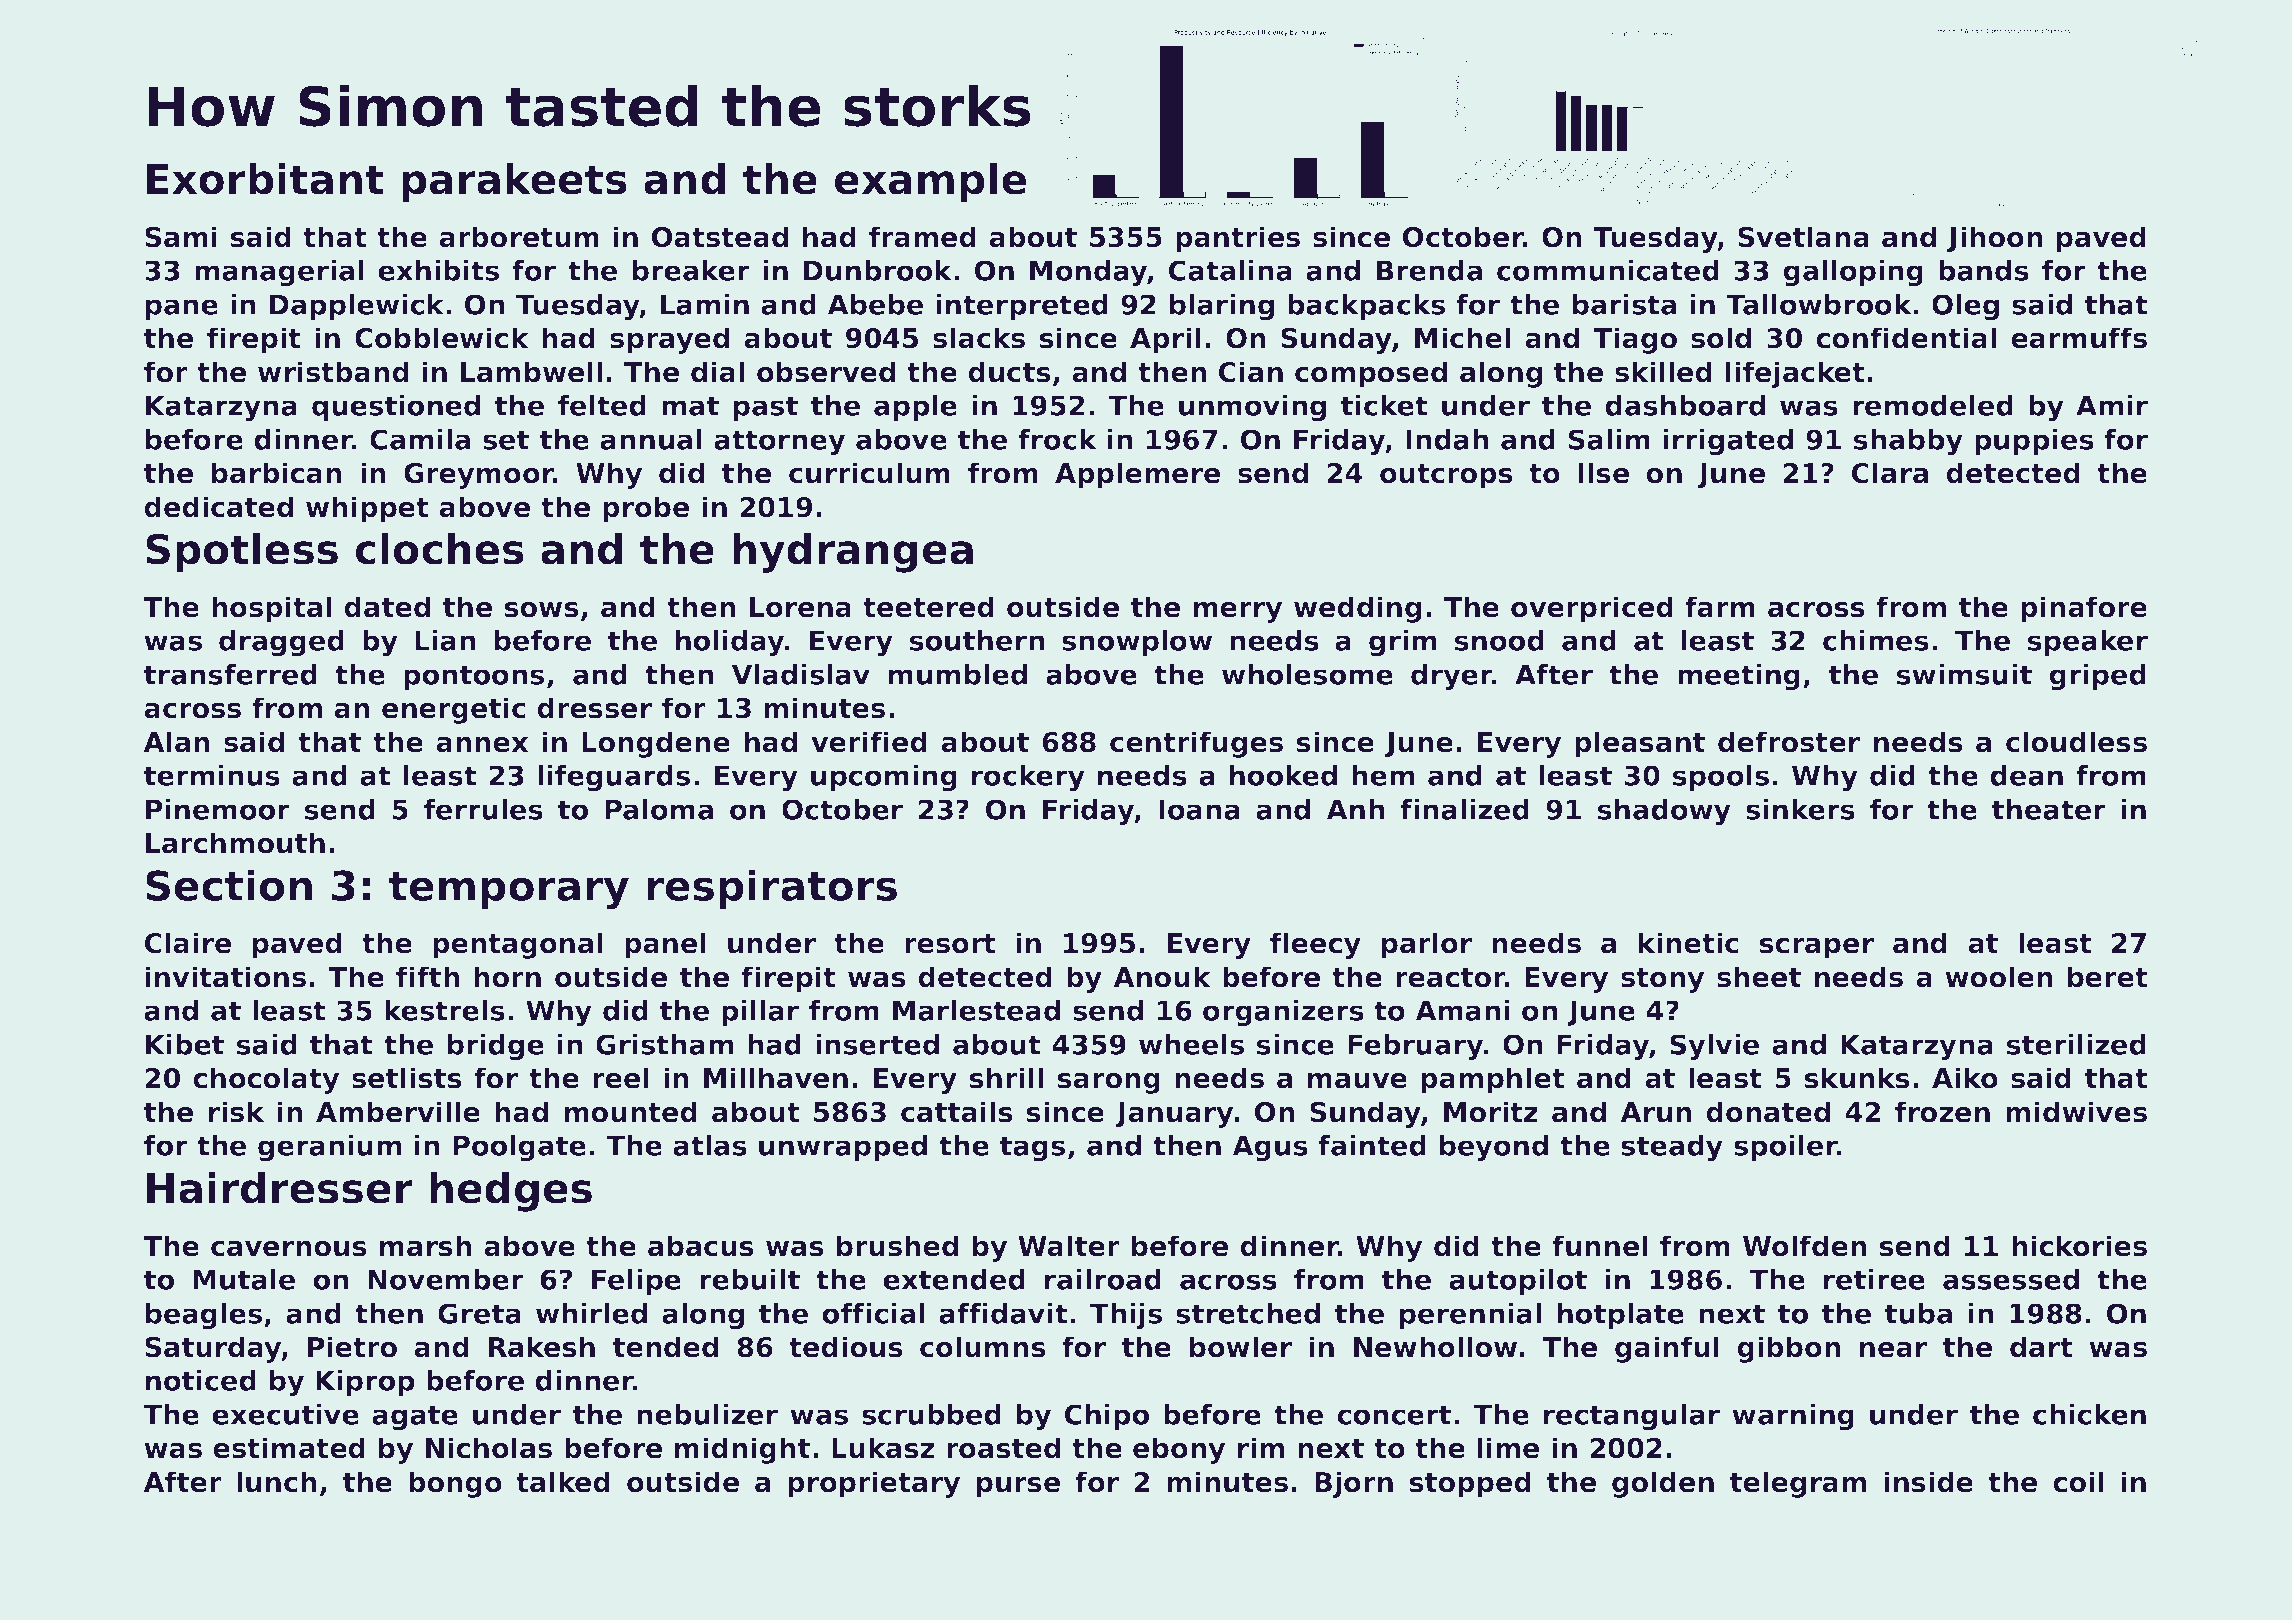 This screenshot has width=2292, height=1620. What do you see at coordinates (1621, 1316) in the screenshot?
I see `hotplate` at bounding box center [1621, 1316].
